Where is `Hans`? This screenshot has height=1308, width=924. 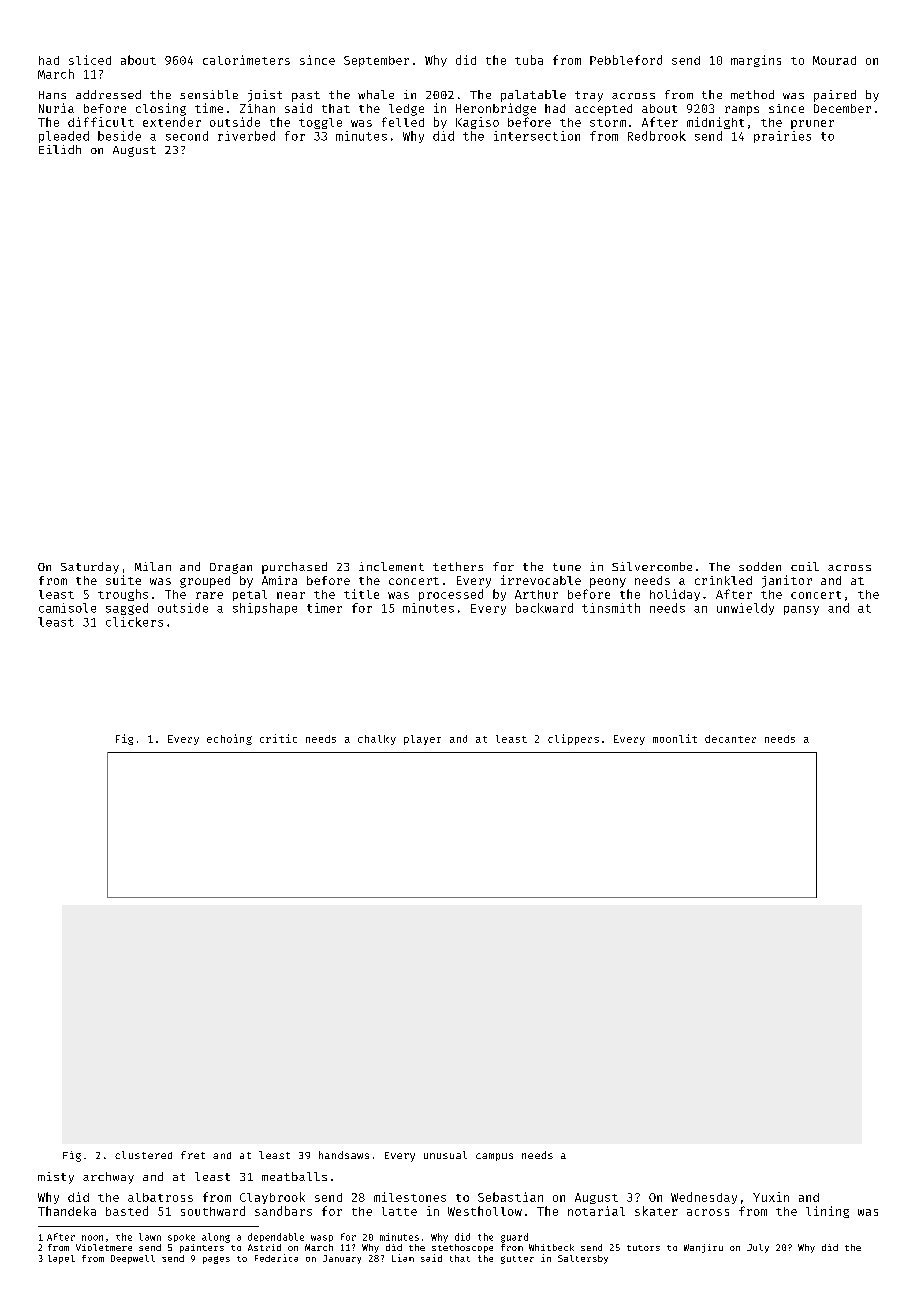 Hans is located at coordinates (52, 95).
